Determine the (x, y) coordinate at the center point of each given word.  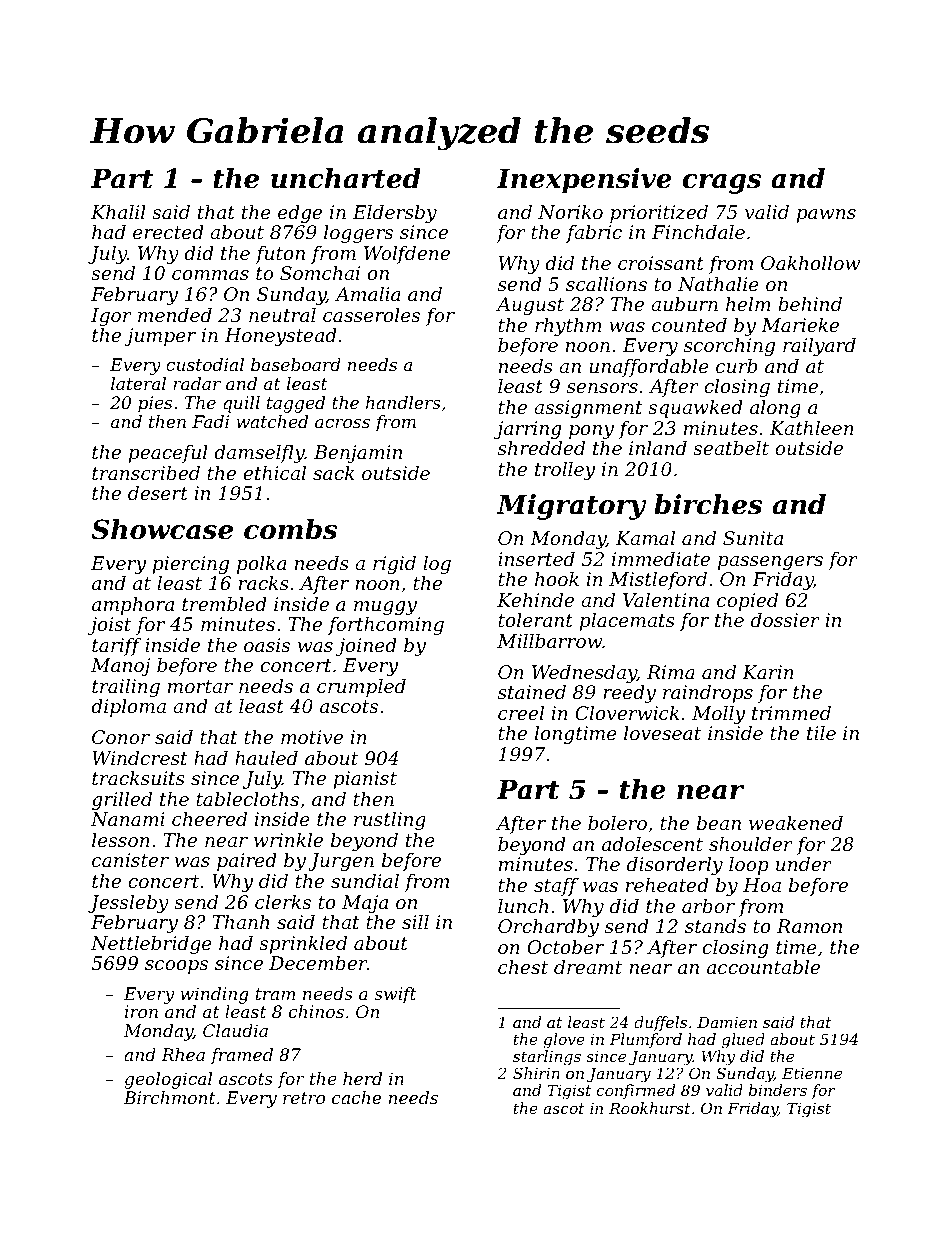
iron (141, 1011)
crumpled (361, 688)
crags (721, 184)
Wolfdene (407, 255)
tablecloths (247, 799)
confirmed (635, 1091)
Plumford (646, 1040)
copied (747, 602)
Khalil (118, 212)
